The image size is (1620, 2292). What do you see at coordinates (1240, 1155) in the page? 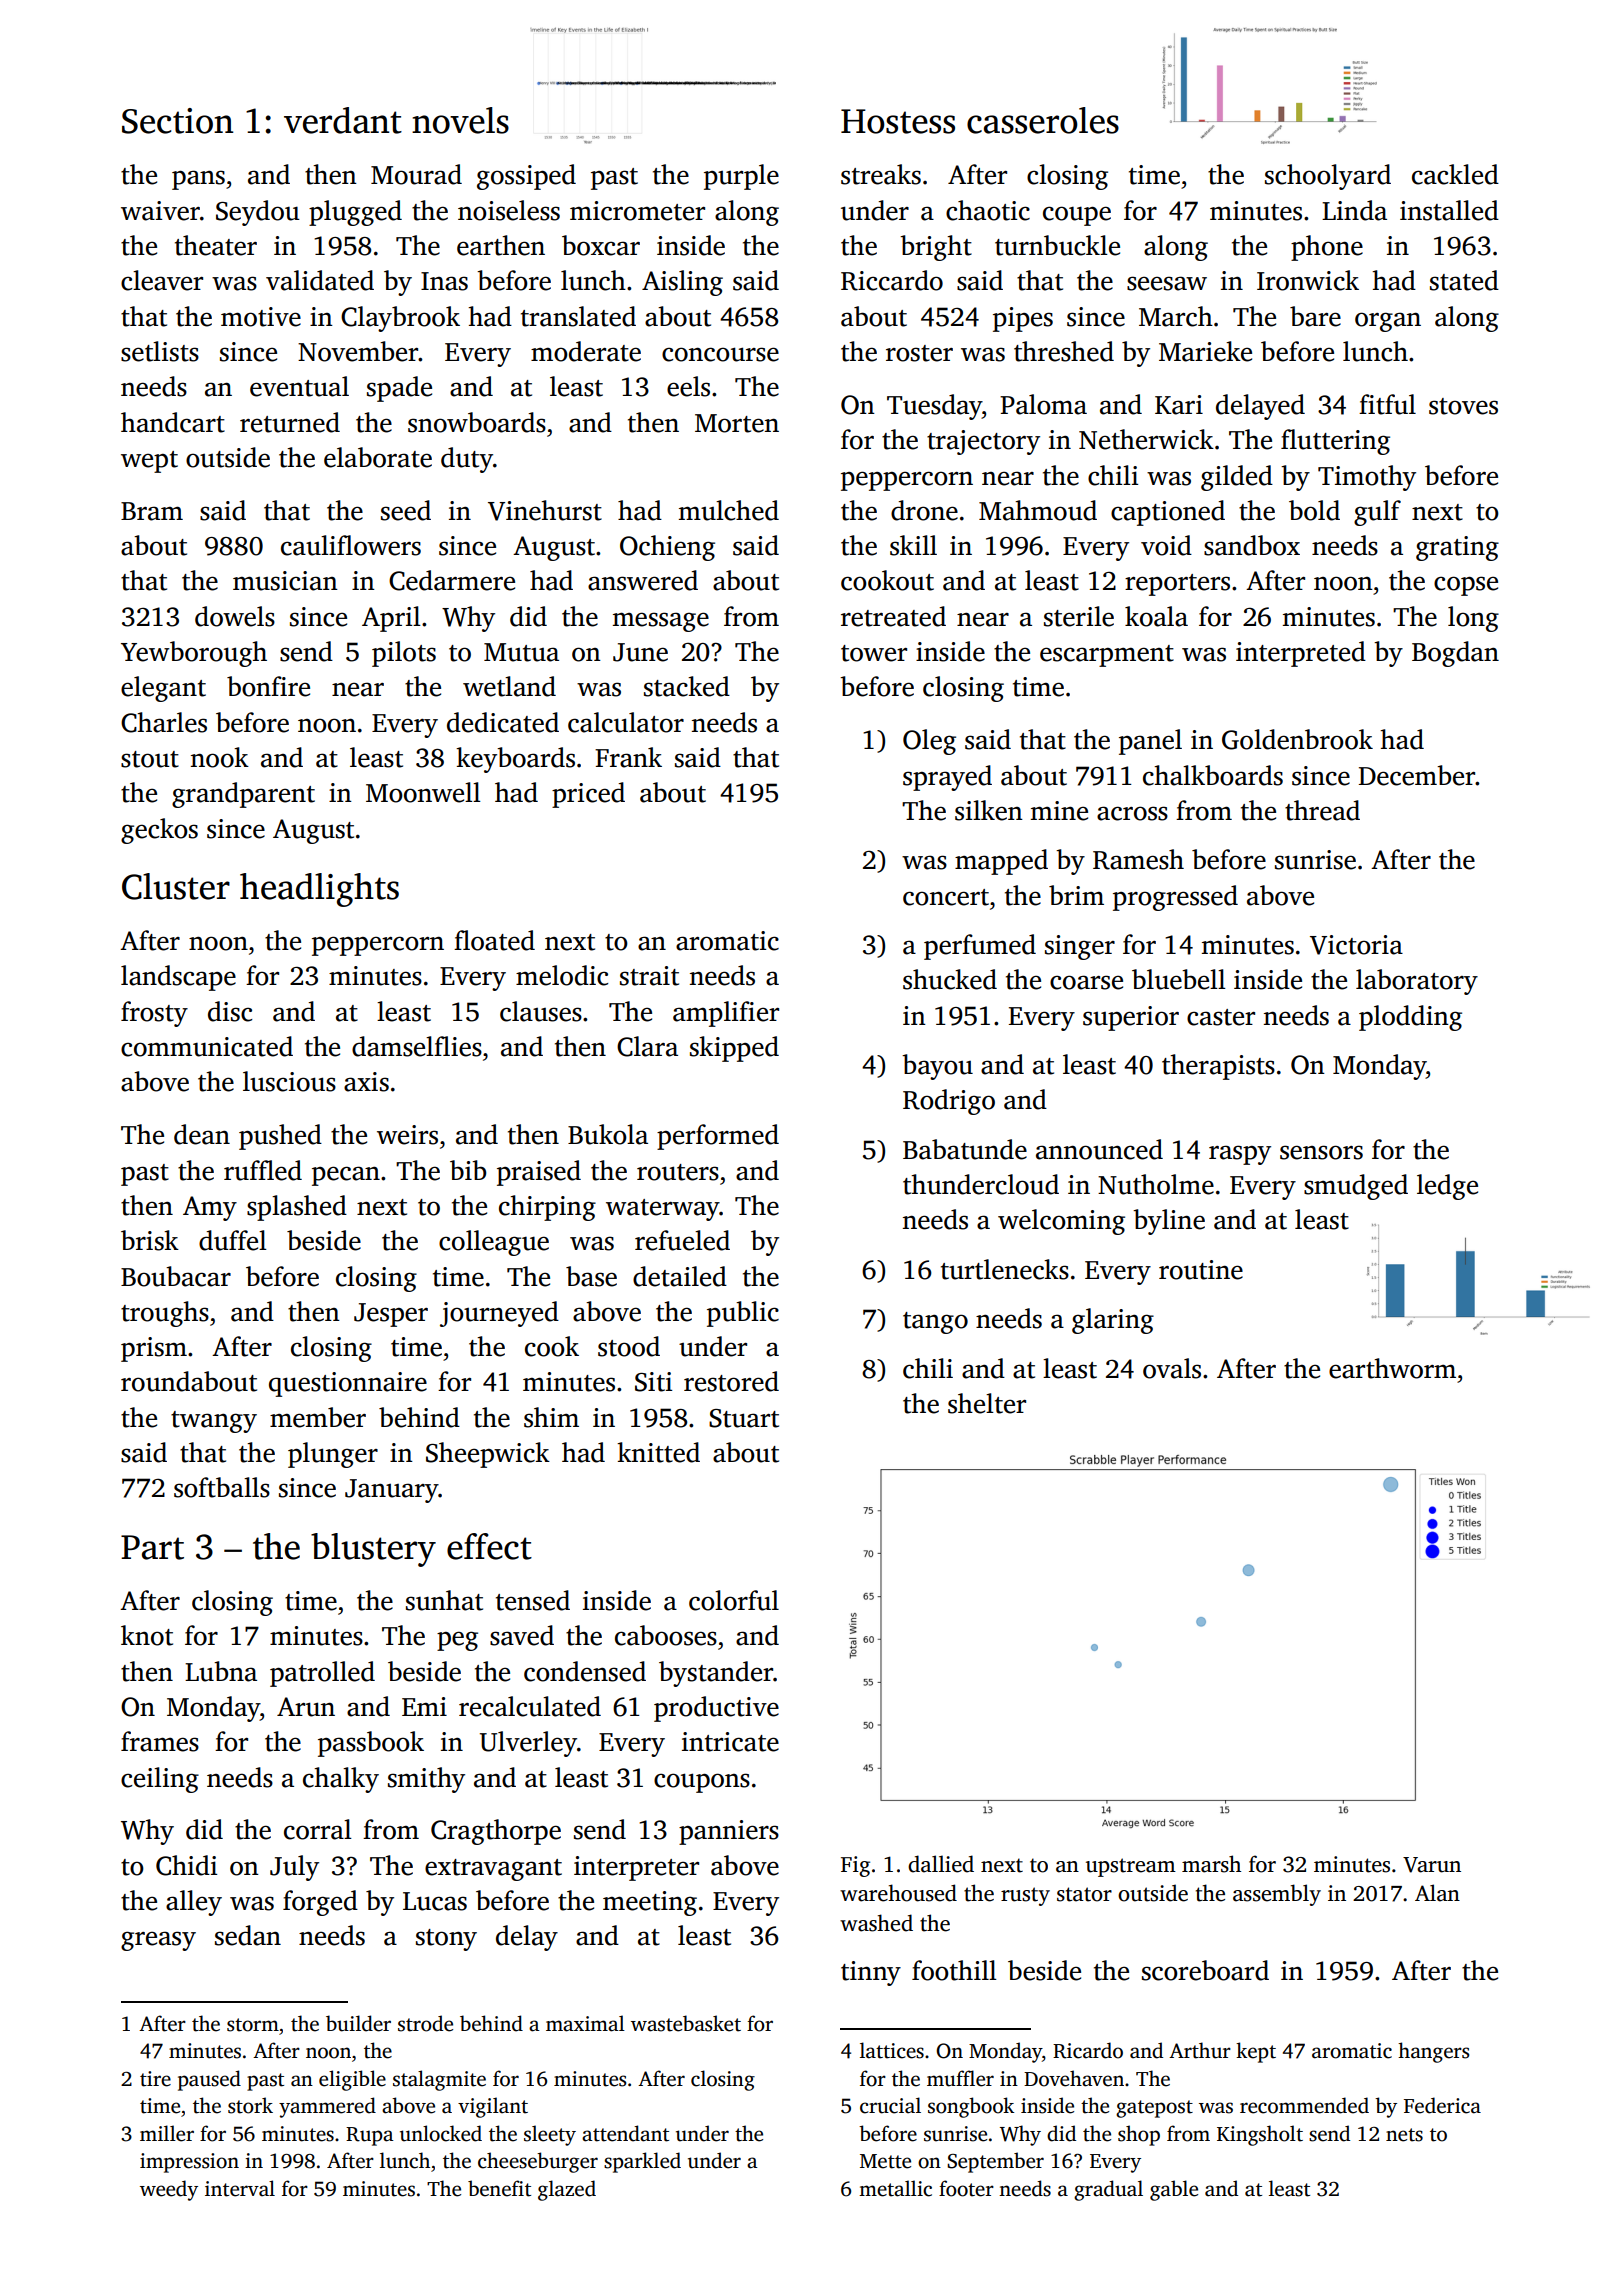
I see `raspy` at bounding box center [1240, 1155].
